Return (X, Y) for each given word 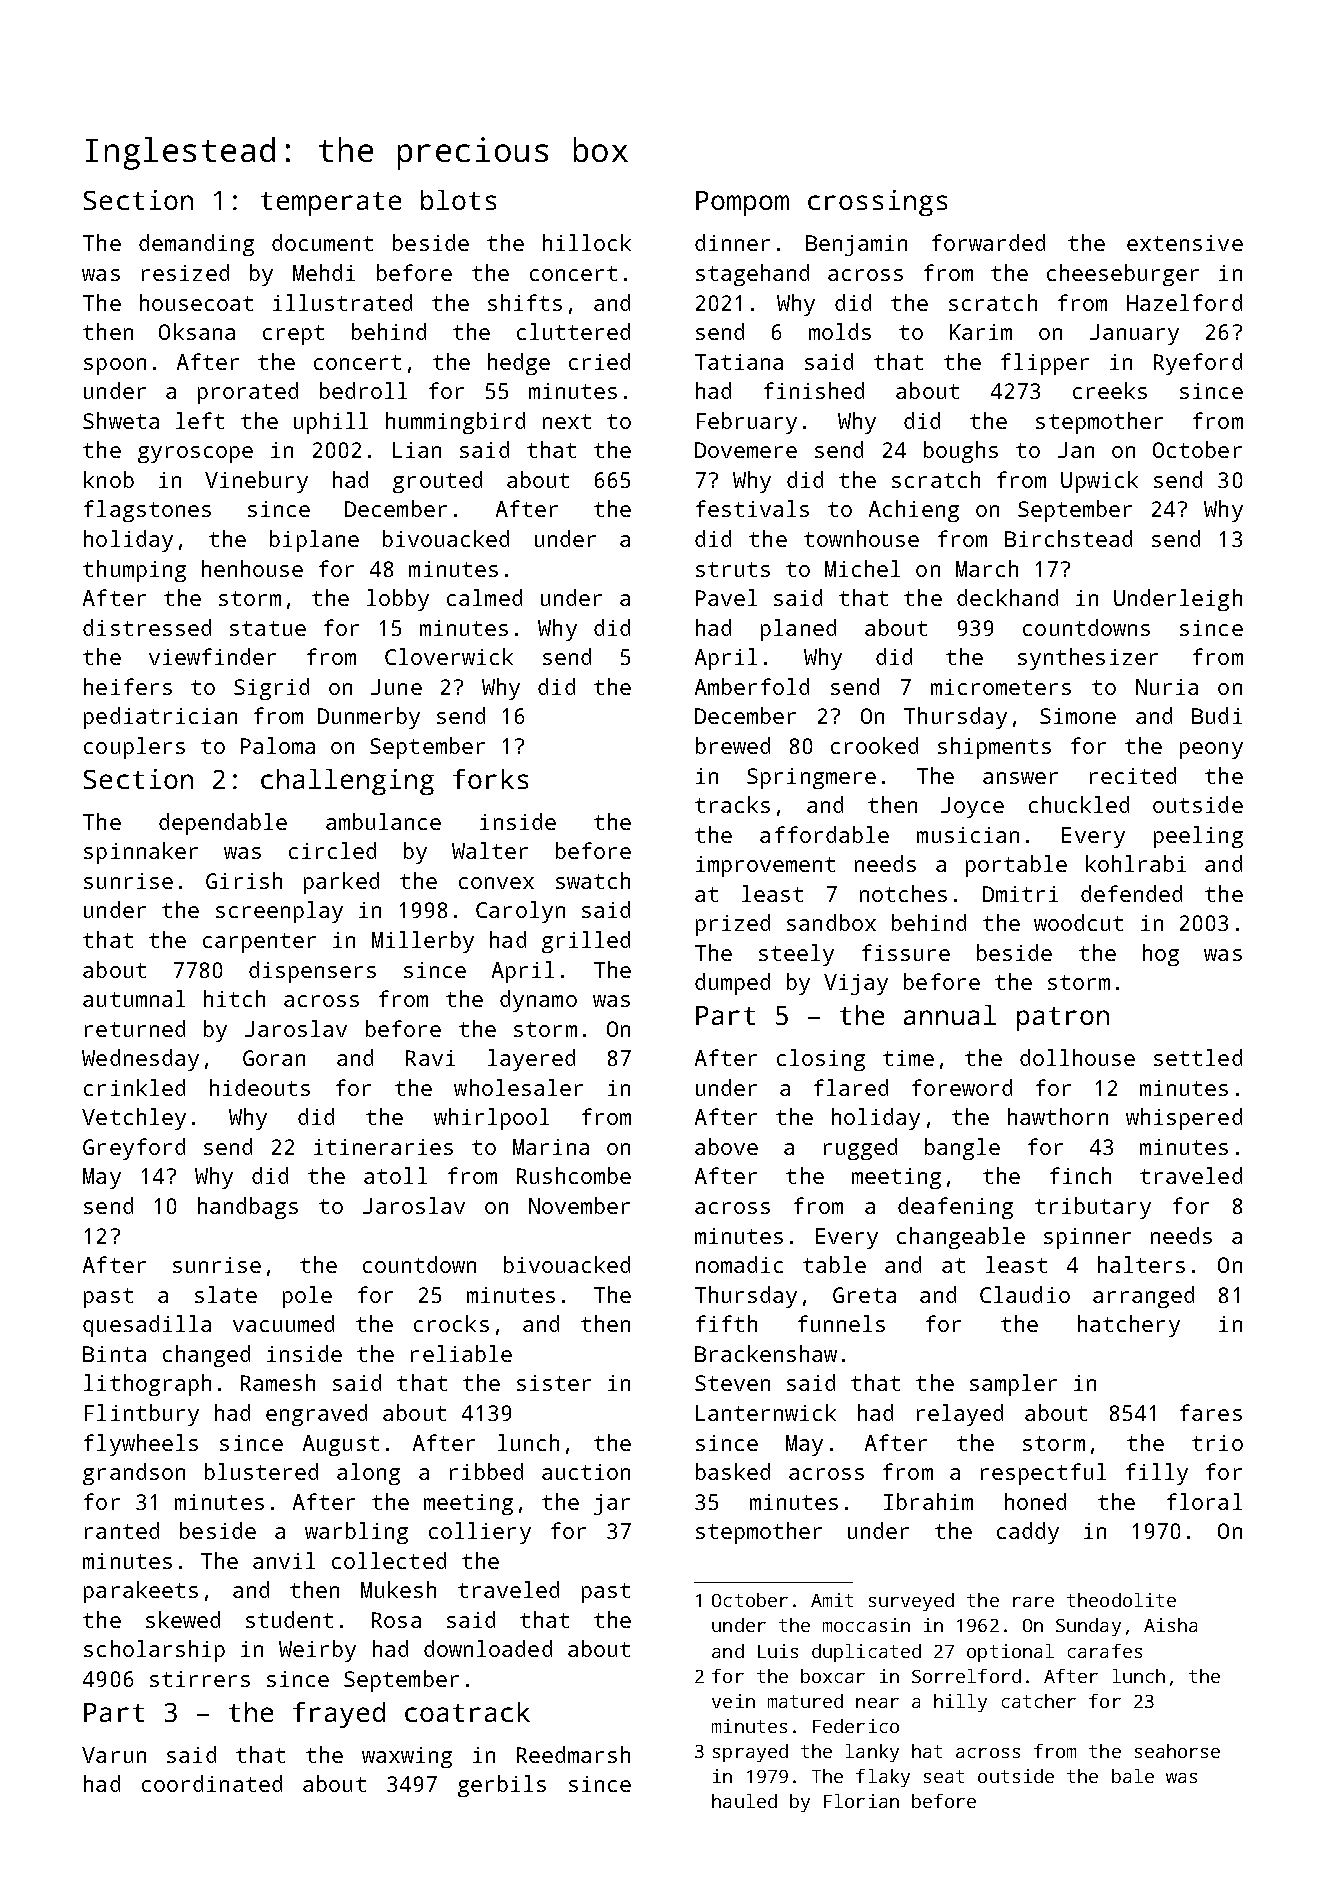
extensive (1185, 243)
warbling (356, 1533)
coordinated (212, 1783)
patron (1063, 1019)
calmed (484, 597)
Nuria (1167, 687)
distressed (147, 627)
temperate (331, 204)
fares (1211, 1412)
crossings (877, 203)
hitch (234, 998)
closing (821, 1060)
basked (733, 1471)
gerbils (502, 1786)
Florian (861, 1801)
